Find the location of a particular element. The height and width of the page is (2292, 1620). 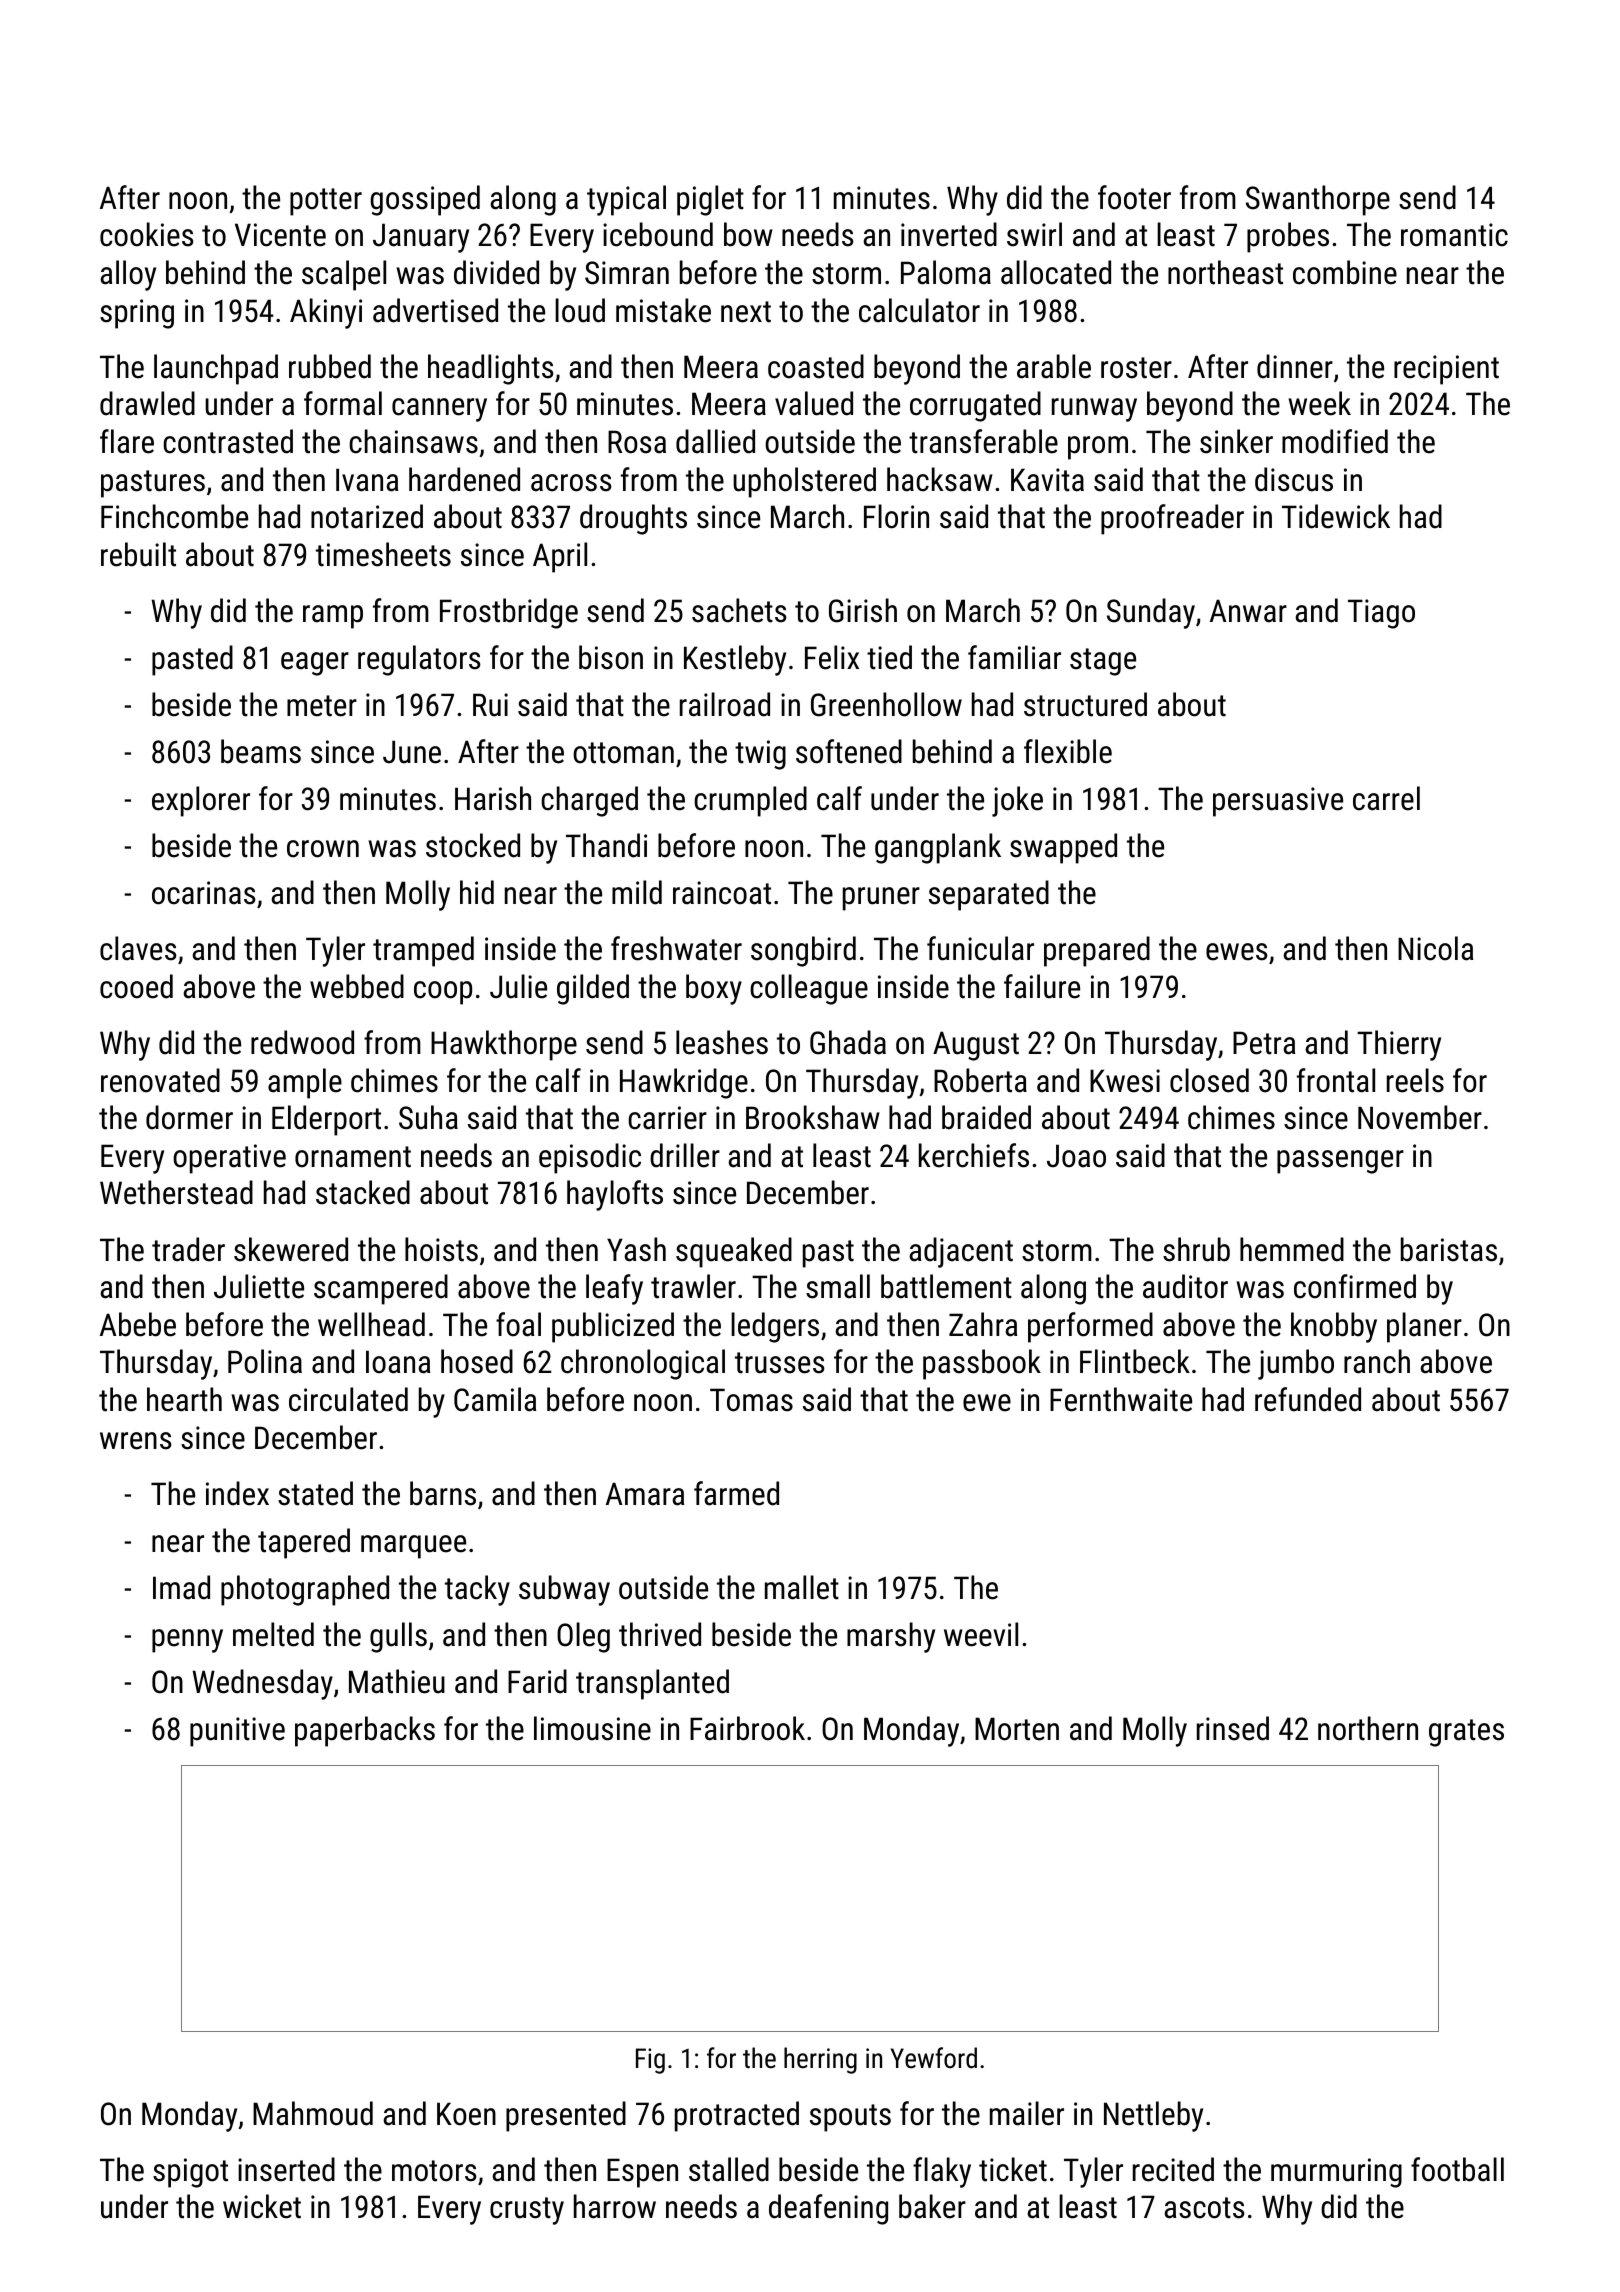

hemmed is located at coordinates (1292, 1249).
